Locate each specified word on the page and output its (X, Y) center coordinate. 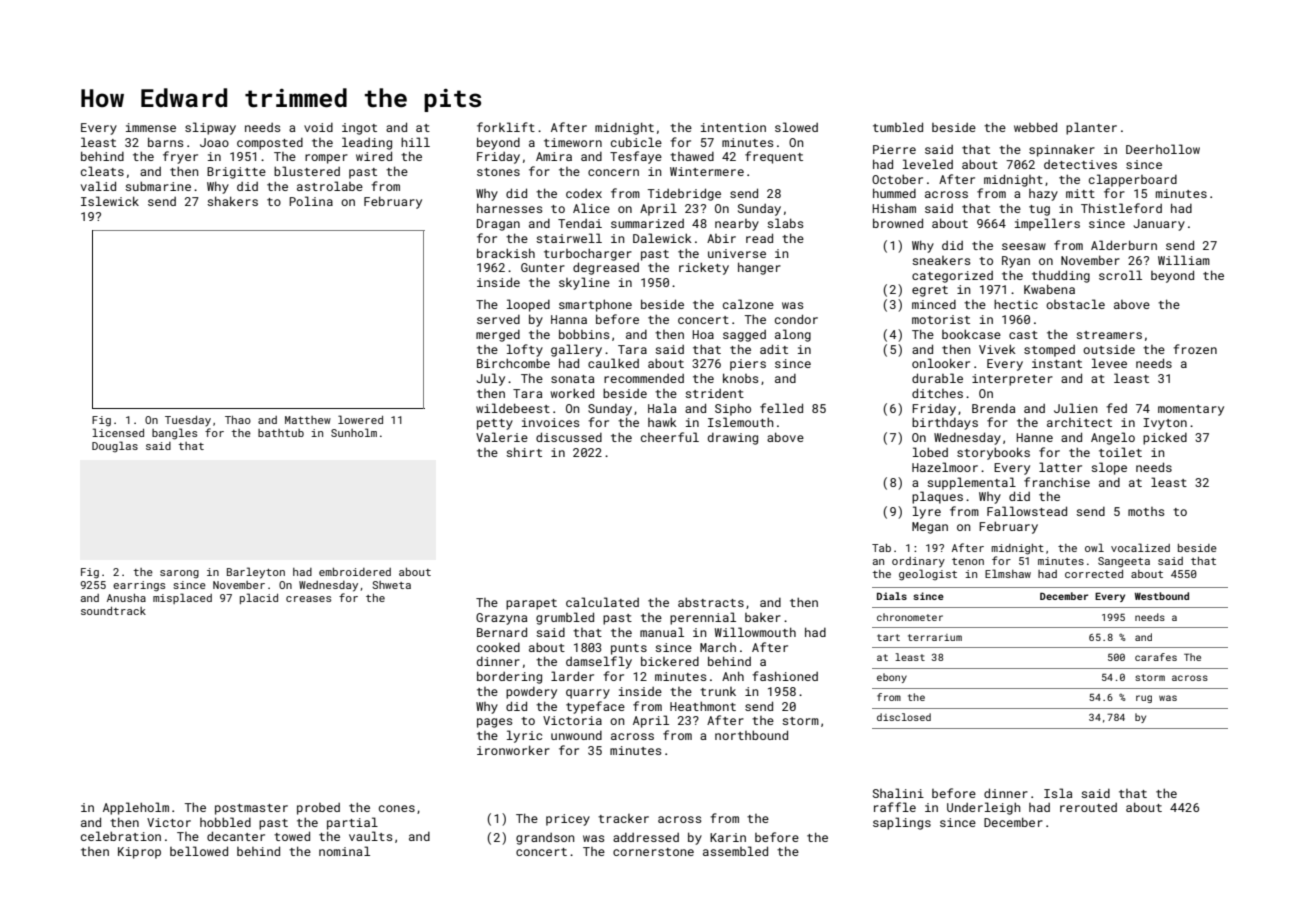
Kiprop (139, 853)
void (318, 127)
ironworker (513, 750)
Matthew (308, 420)
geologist (928, 575)
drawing (733, 439)
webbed (1035, 127)
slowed (796, 127)
